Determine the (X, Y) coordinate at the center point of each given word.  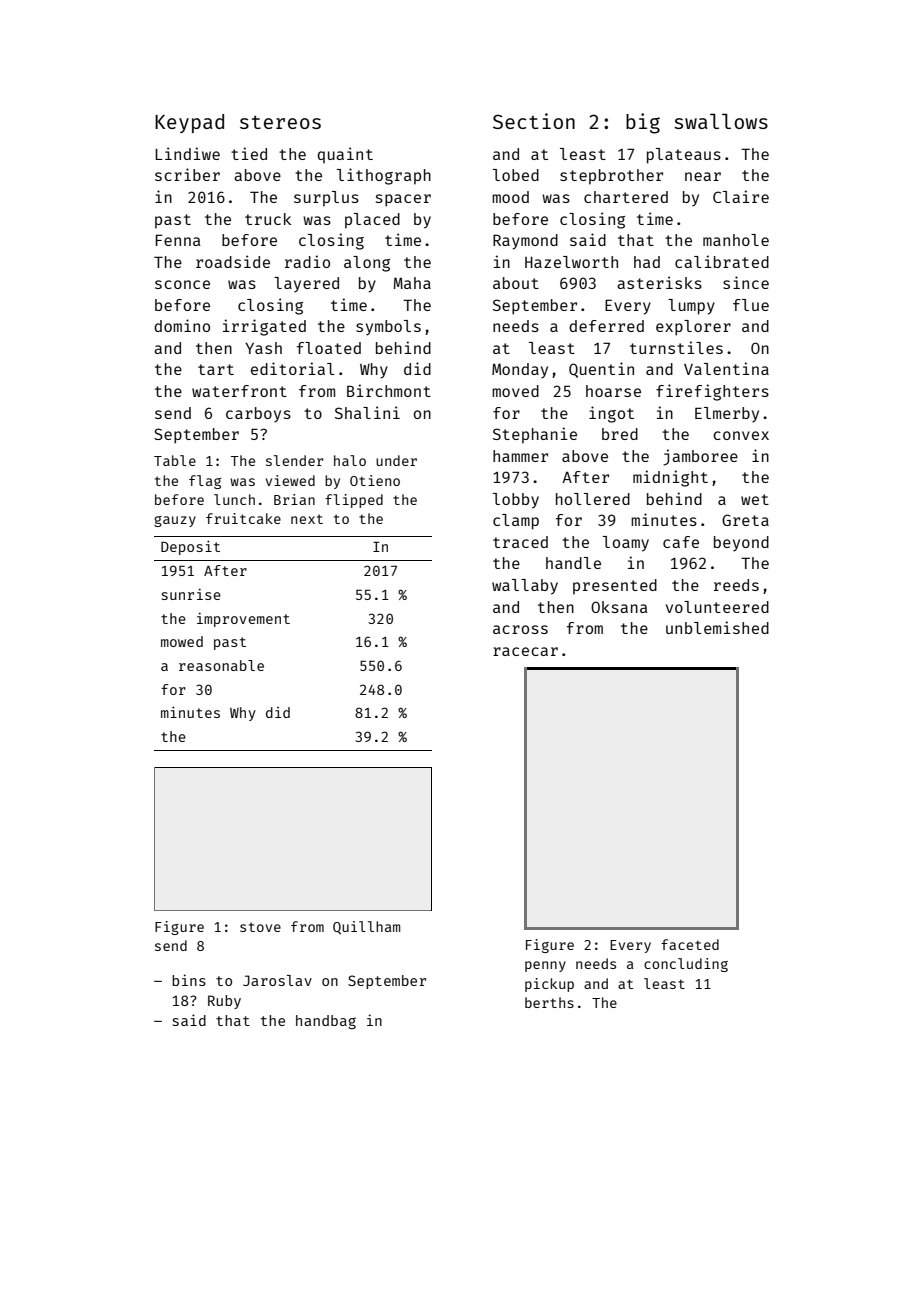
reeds (736, 585)
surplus (326, 199)
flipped (354, 501)
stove (260, 927)
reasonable (221, 665)
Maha (412, 283)
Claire (741, 196)
